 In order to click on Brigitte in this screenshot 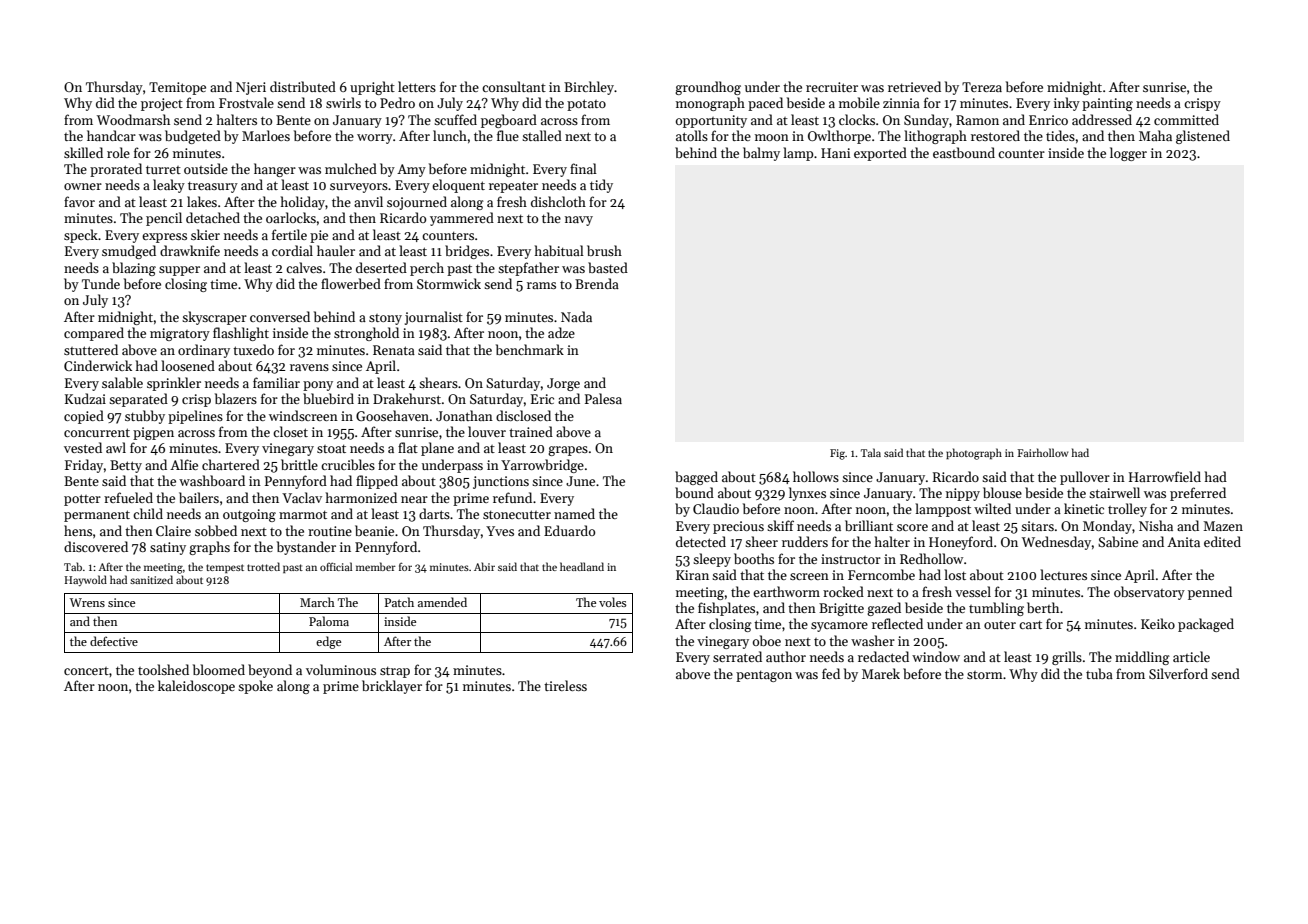, I will do `click(841, 609)`.
